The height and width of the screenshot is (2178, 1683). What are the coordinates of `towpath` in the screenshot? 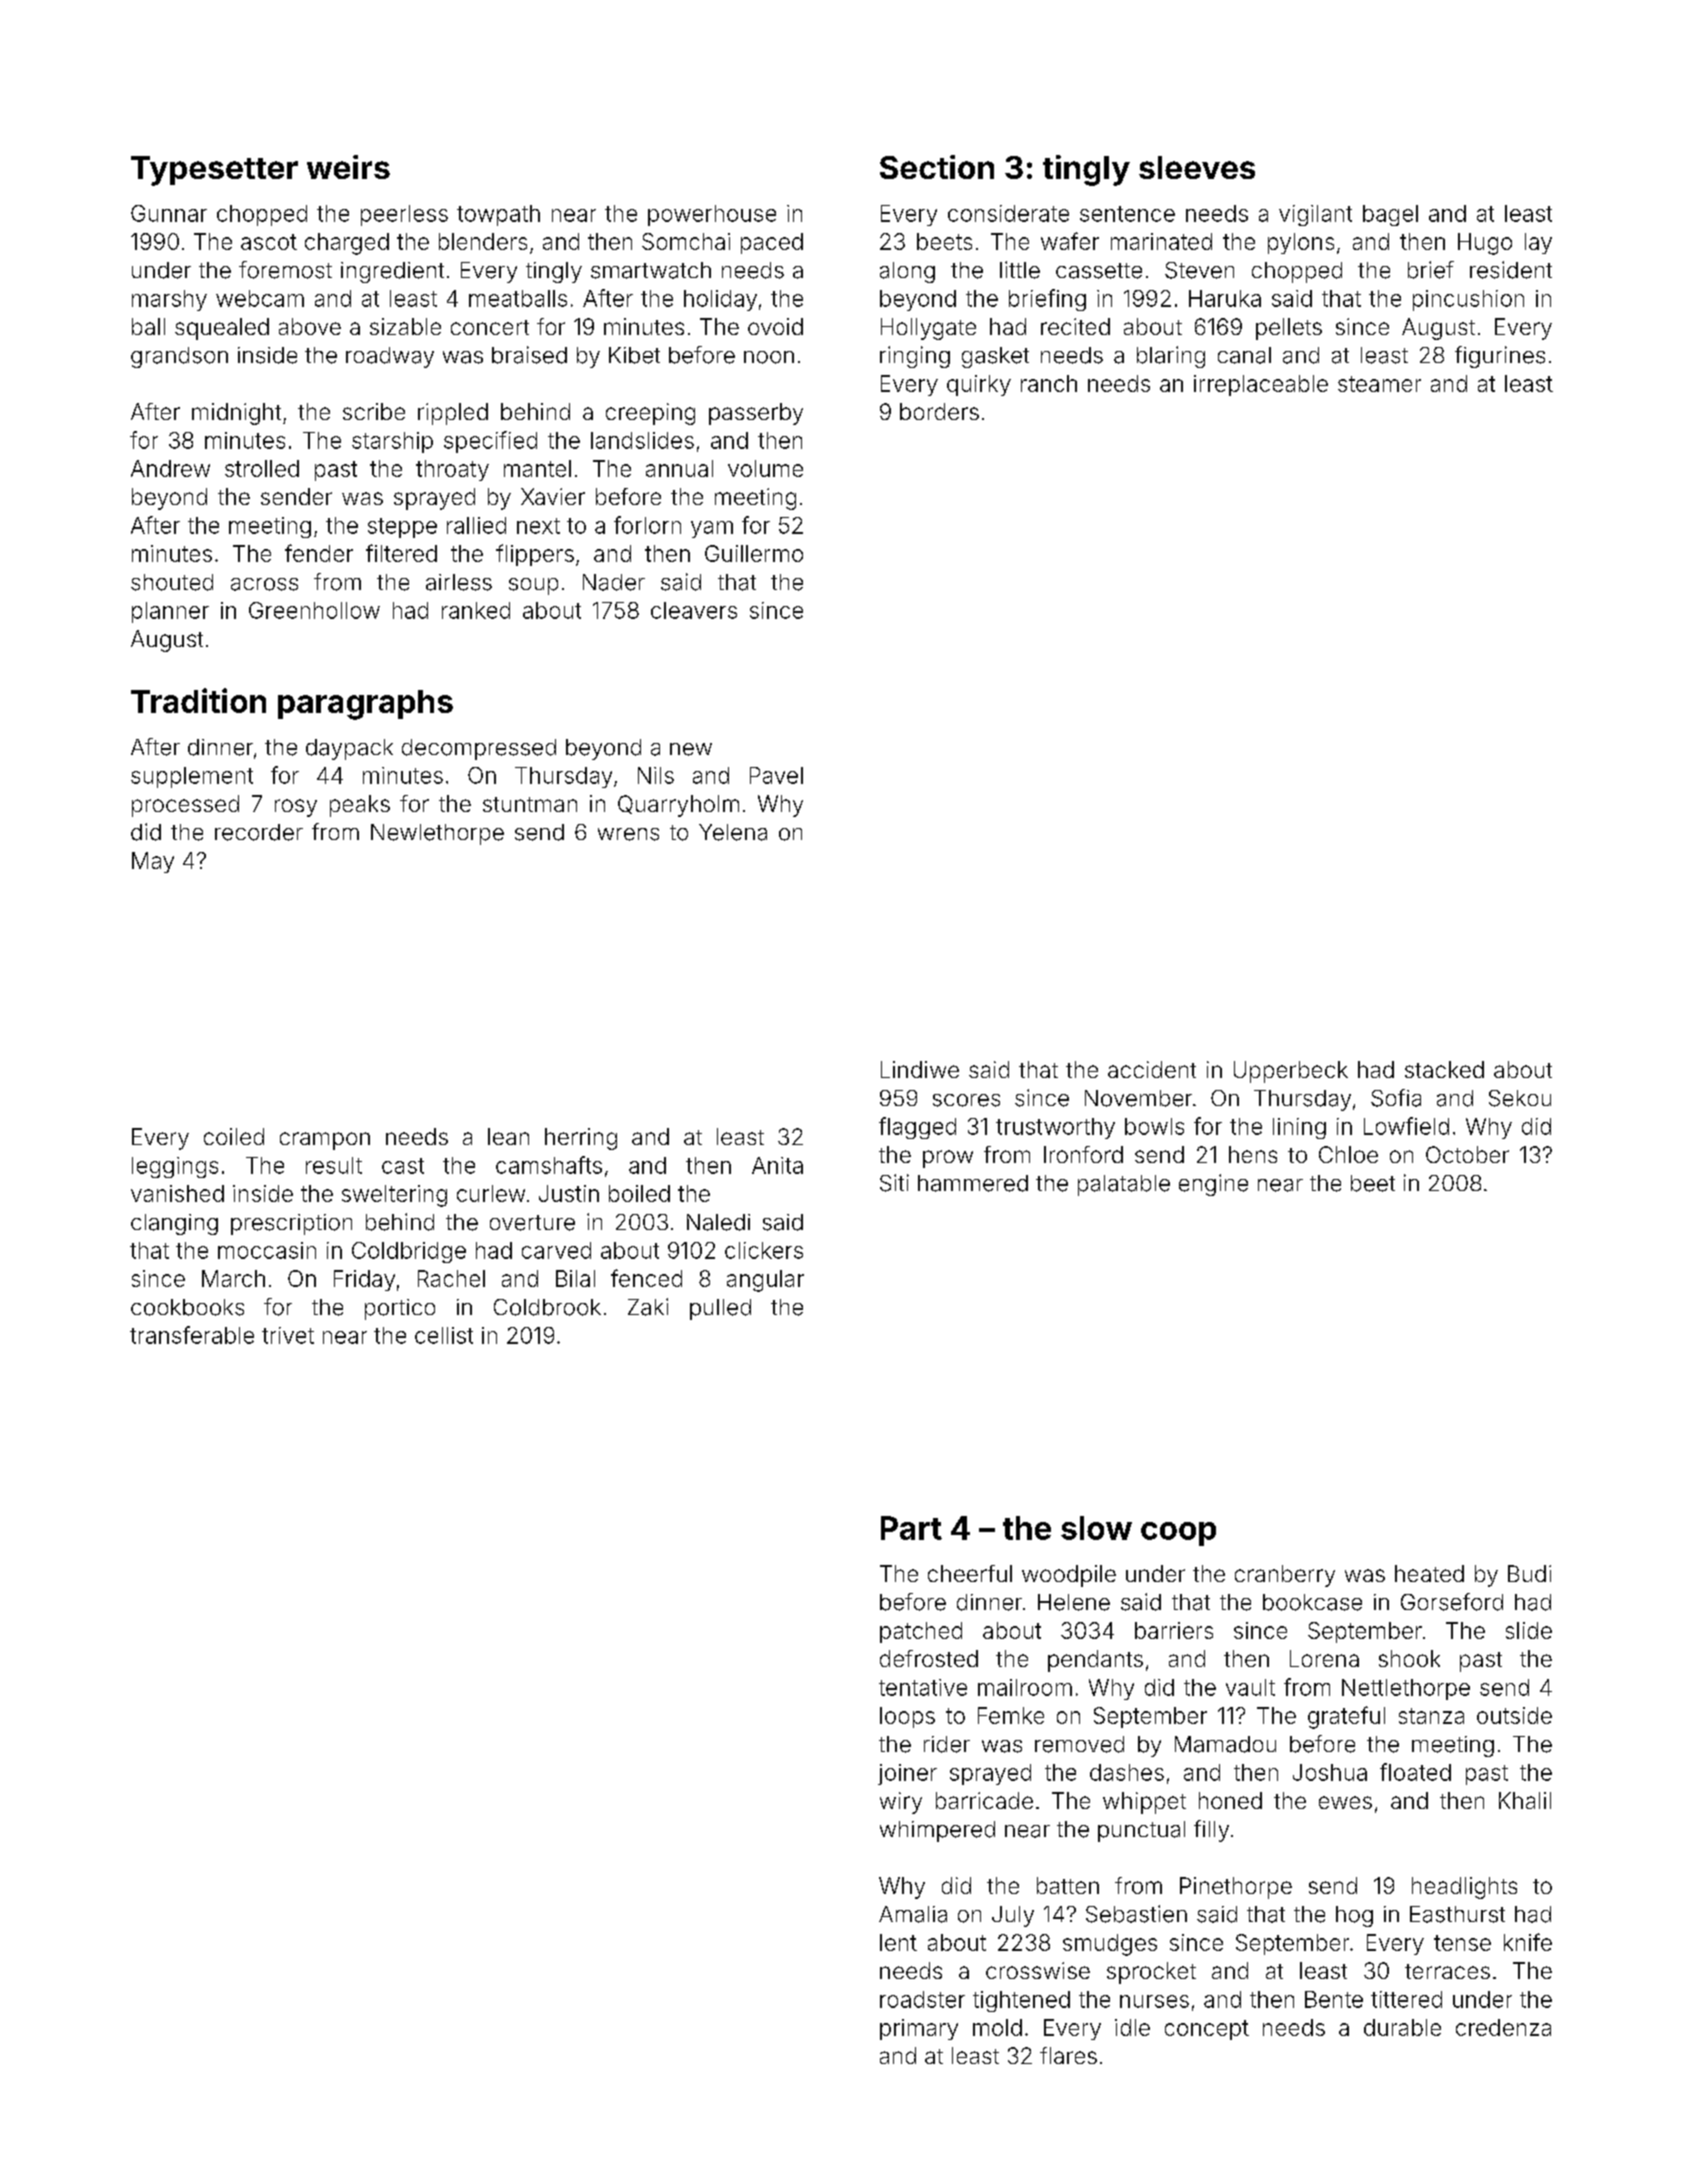 It's located at (498, 215).
